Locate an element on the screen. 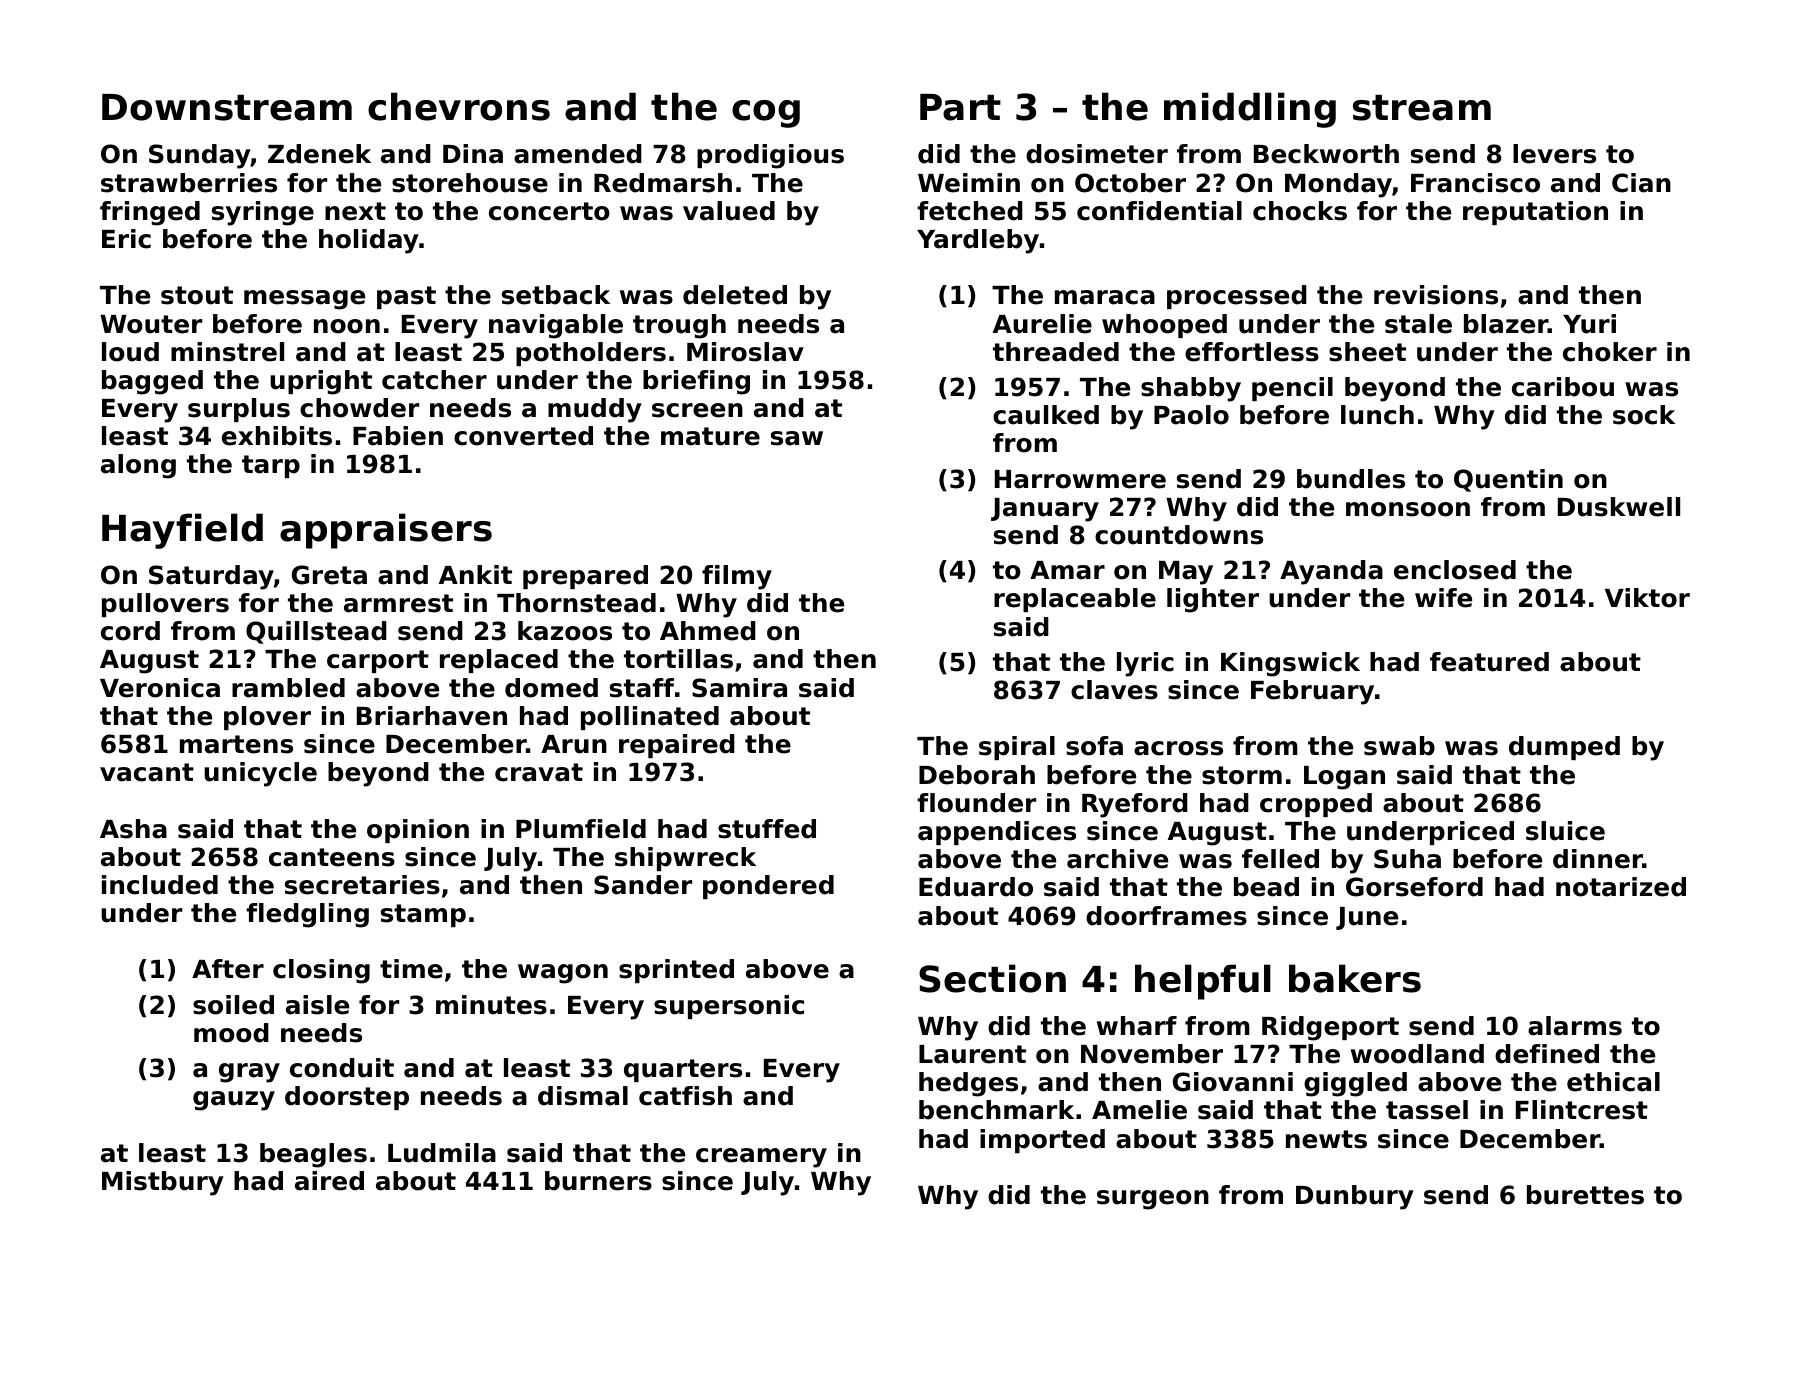 The height and width of the screenshot is (1388, 1796). sofa is located at coordinates (1094, 746).
